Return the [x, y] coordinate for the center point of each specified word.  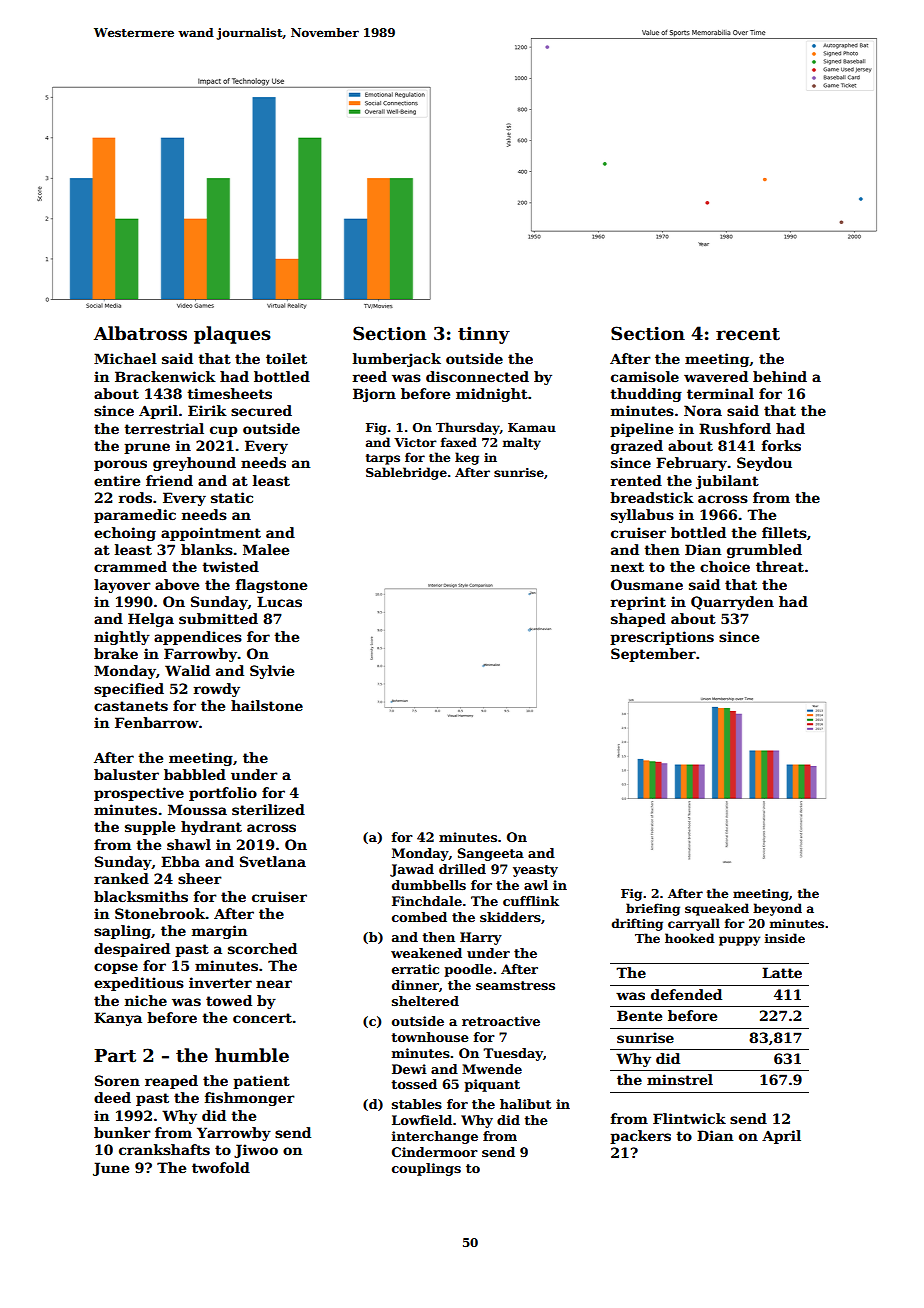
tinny [484, 335]
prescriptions [662, 638]
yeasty [535, 871]
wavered [716, 376]
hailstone [267, 705]
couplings [426, 1169]
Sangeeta [491, 854]
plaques [232, 335]
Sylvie [272, 672]
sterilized [268, 809]
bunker [122, 1132]
